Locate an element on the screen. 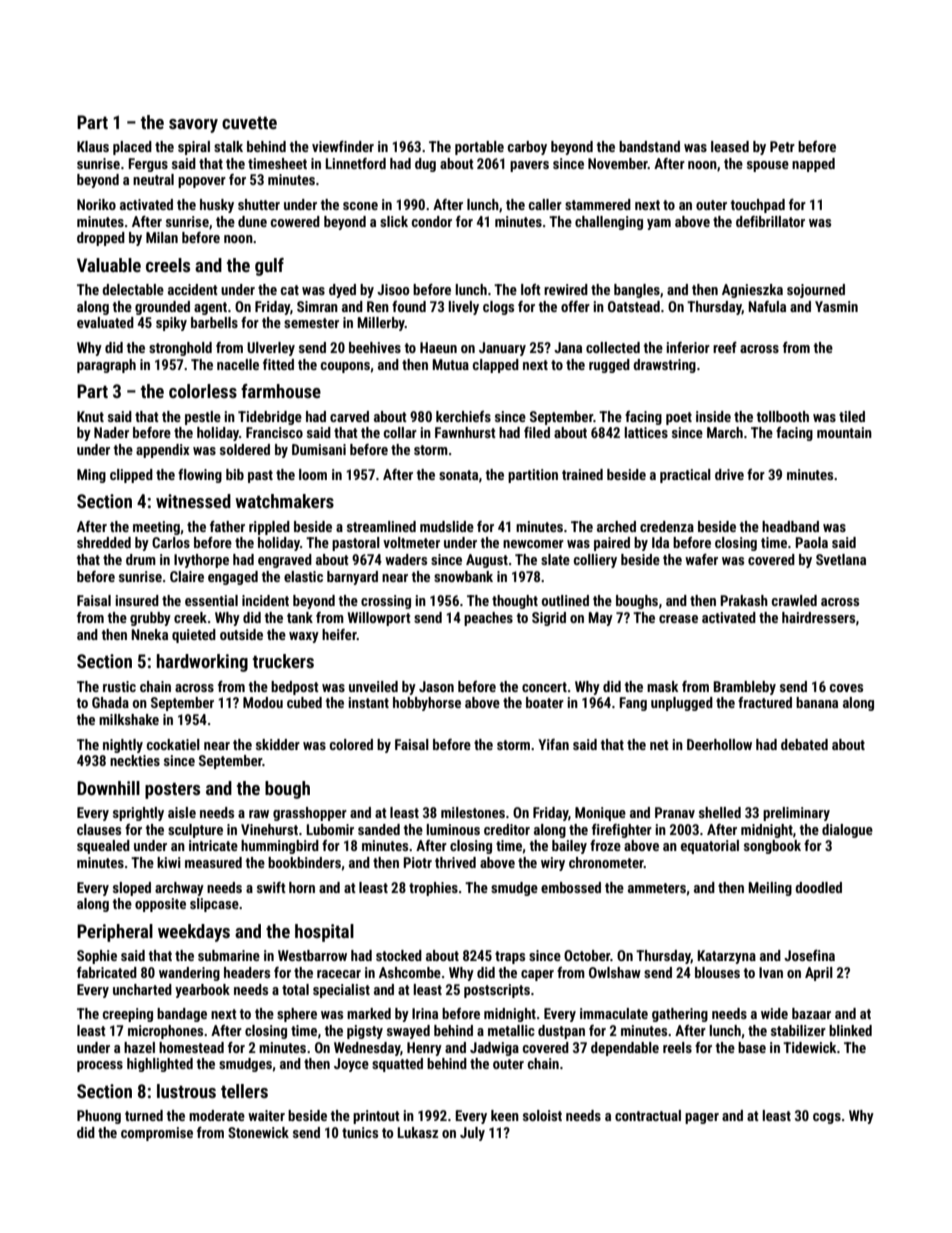  crease is located at coordinates (678, 619).
